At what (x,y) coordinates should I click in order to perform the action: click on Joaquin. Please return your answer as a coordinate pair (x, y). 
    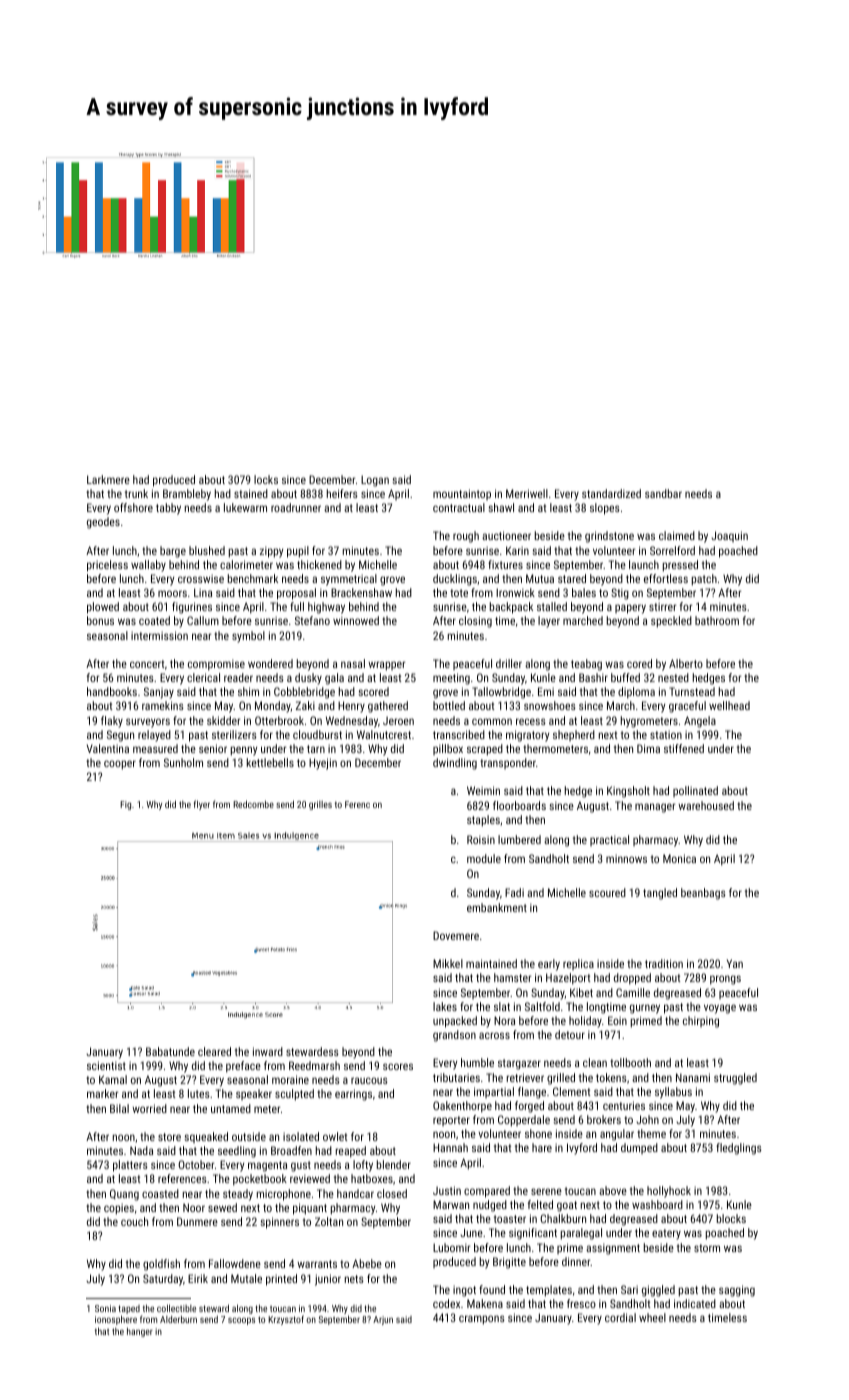
    Looking at the image, I should click on (729, 536).
